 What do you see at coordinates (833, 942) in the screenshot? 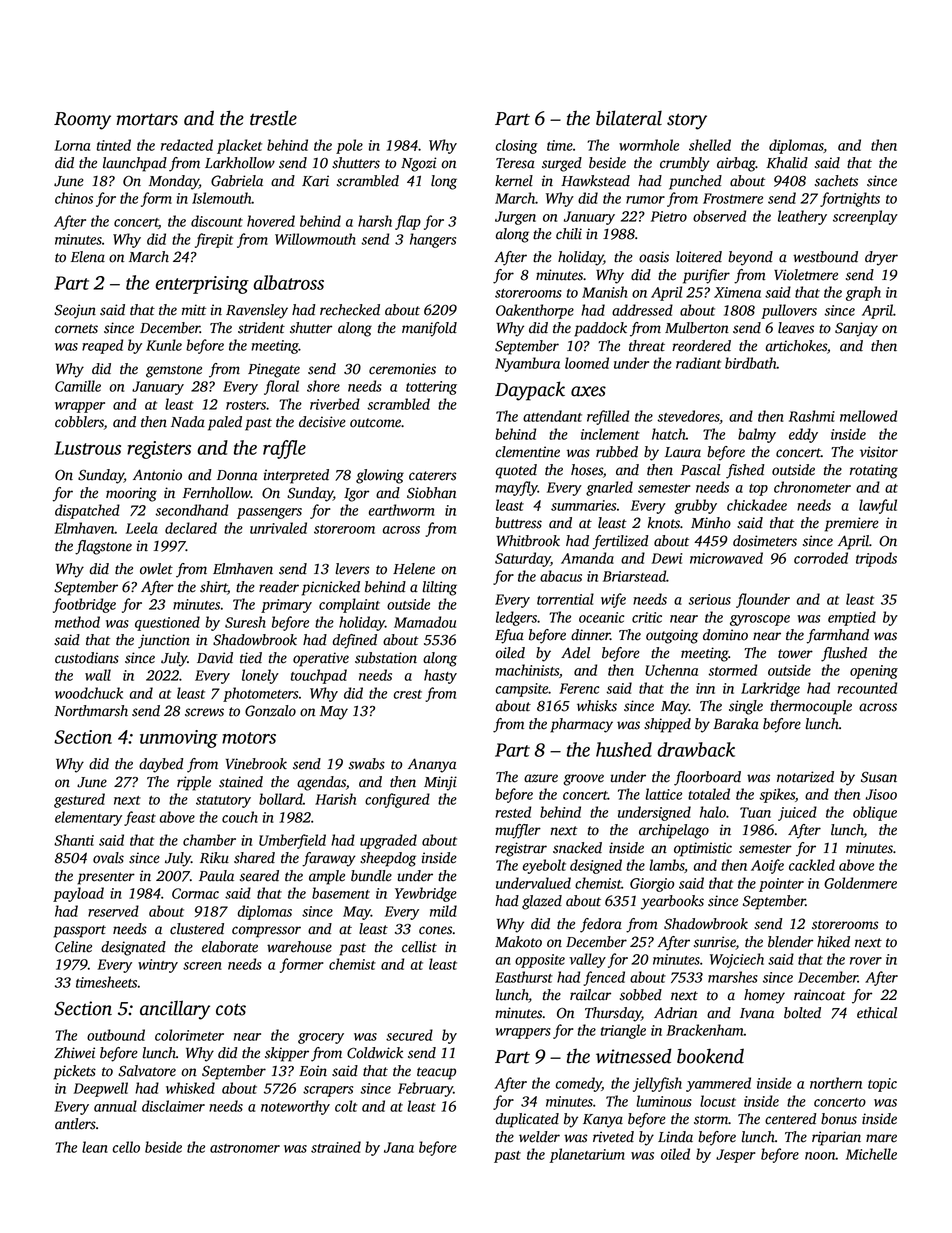
I see `hiked` at bounding box center [833, 942].
